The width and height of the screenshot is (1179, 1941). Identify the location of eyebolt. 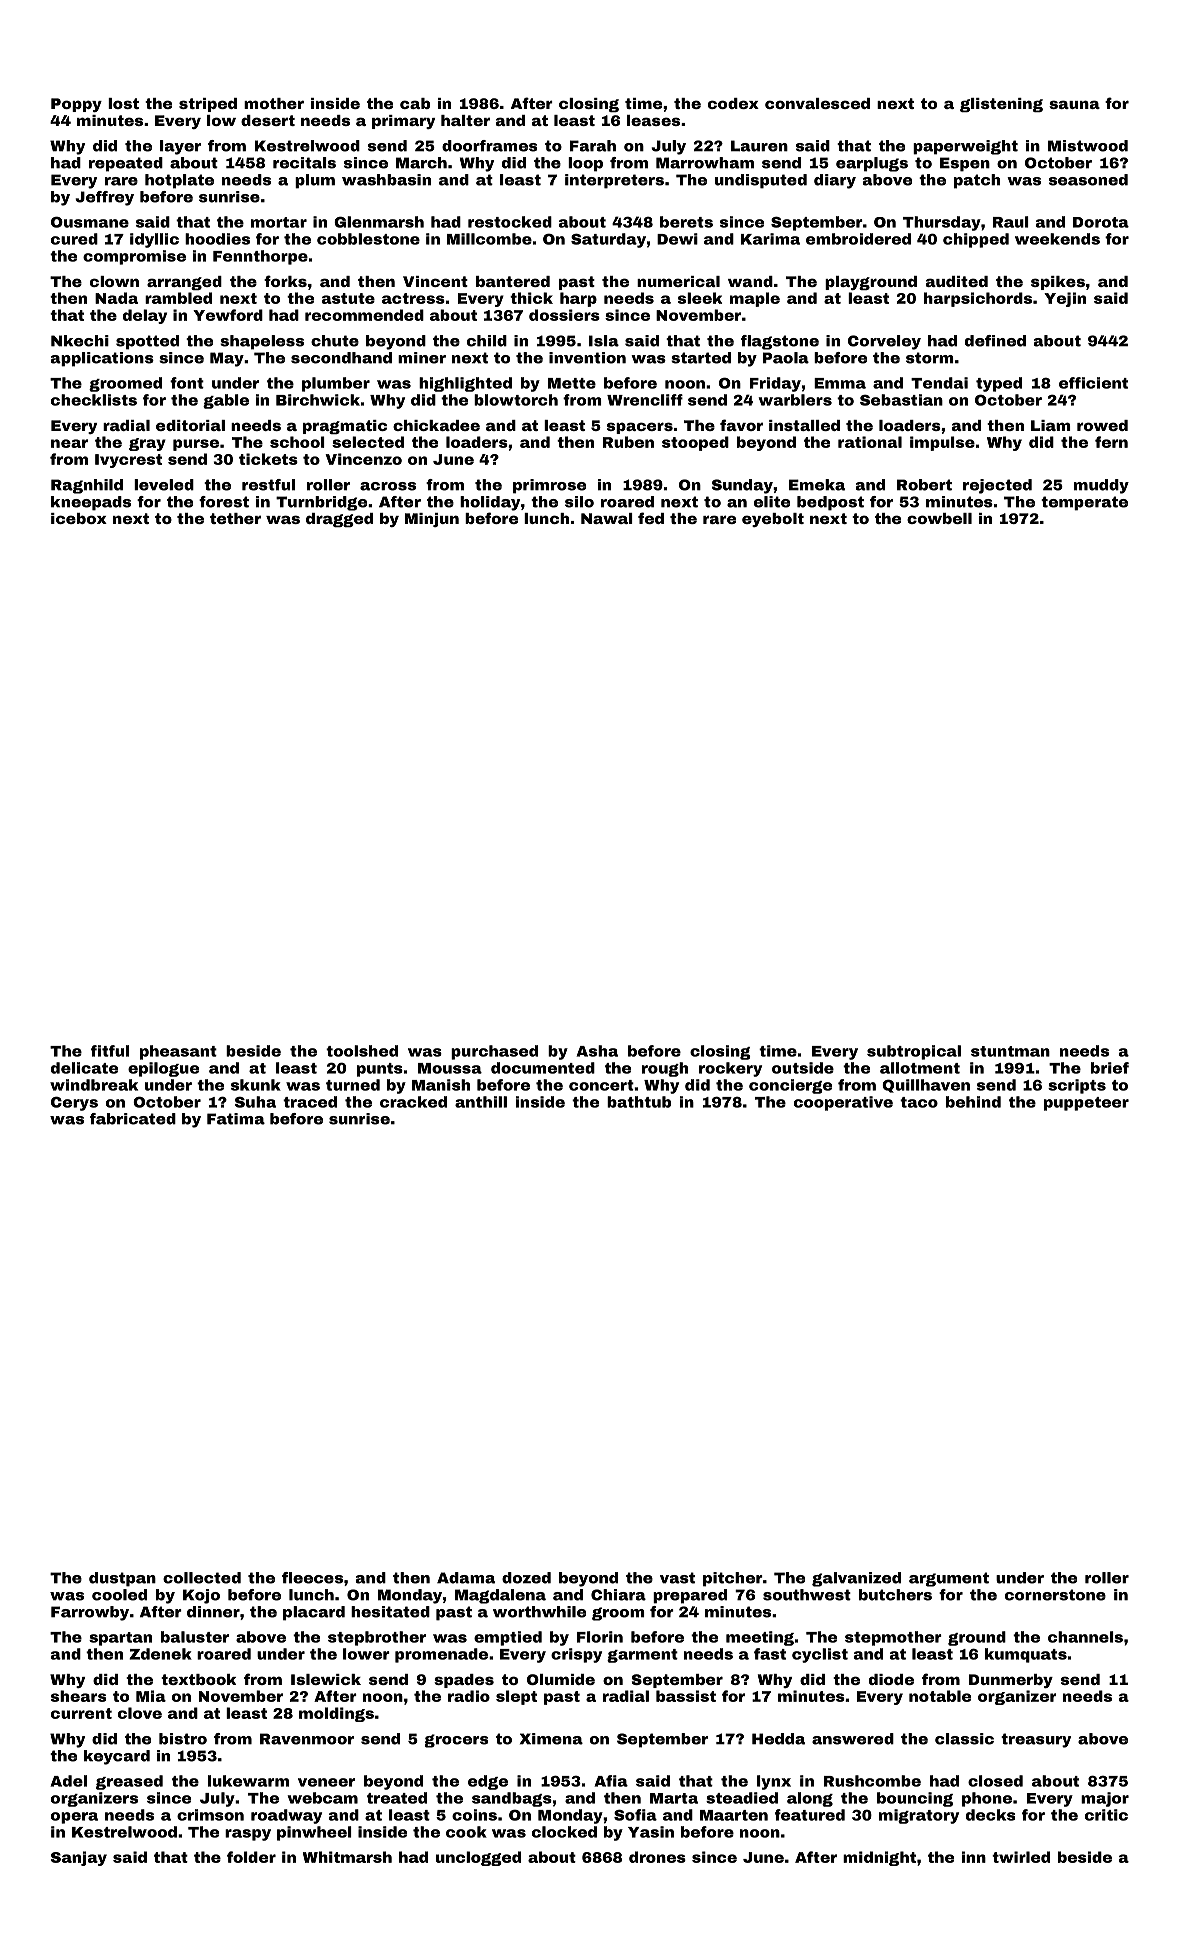
(773, 520).
